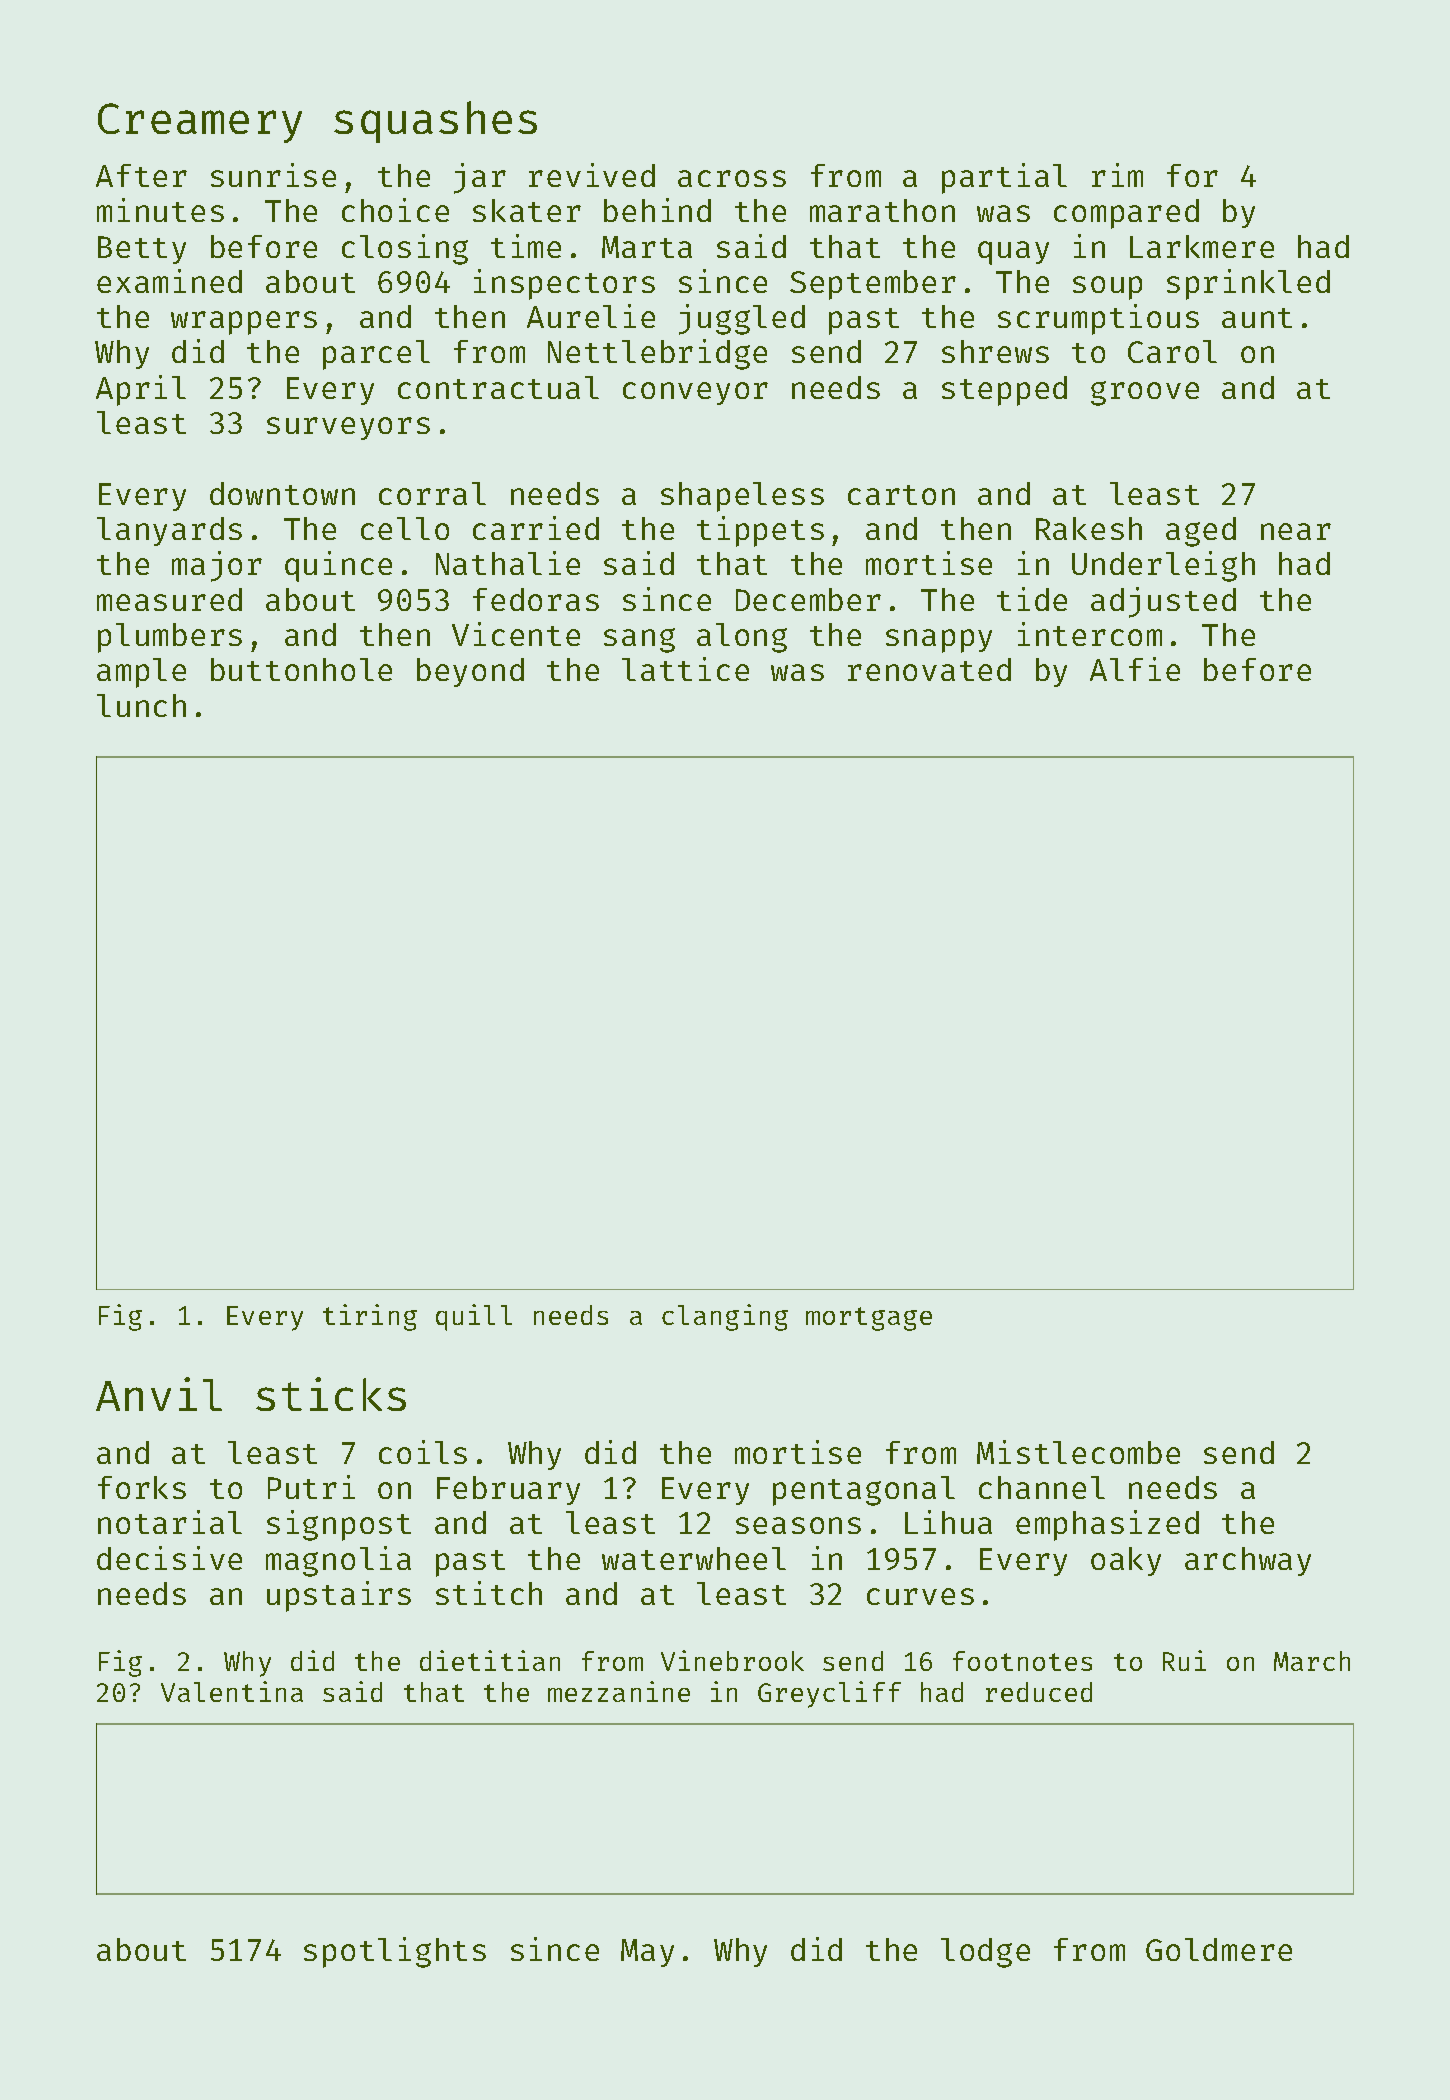  Describe the element at coordinates (232, 1691) in the screenshot. I see `Valentina` at that location.
